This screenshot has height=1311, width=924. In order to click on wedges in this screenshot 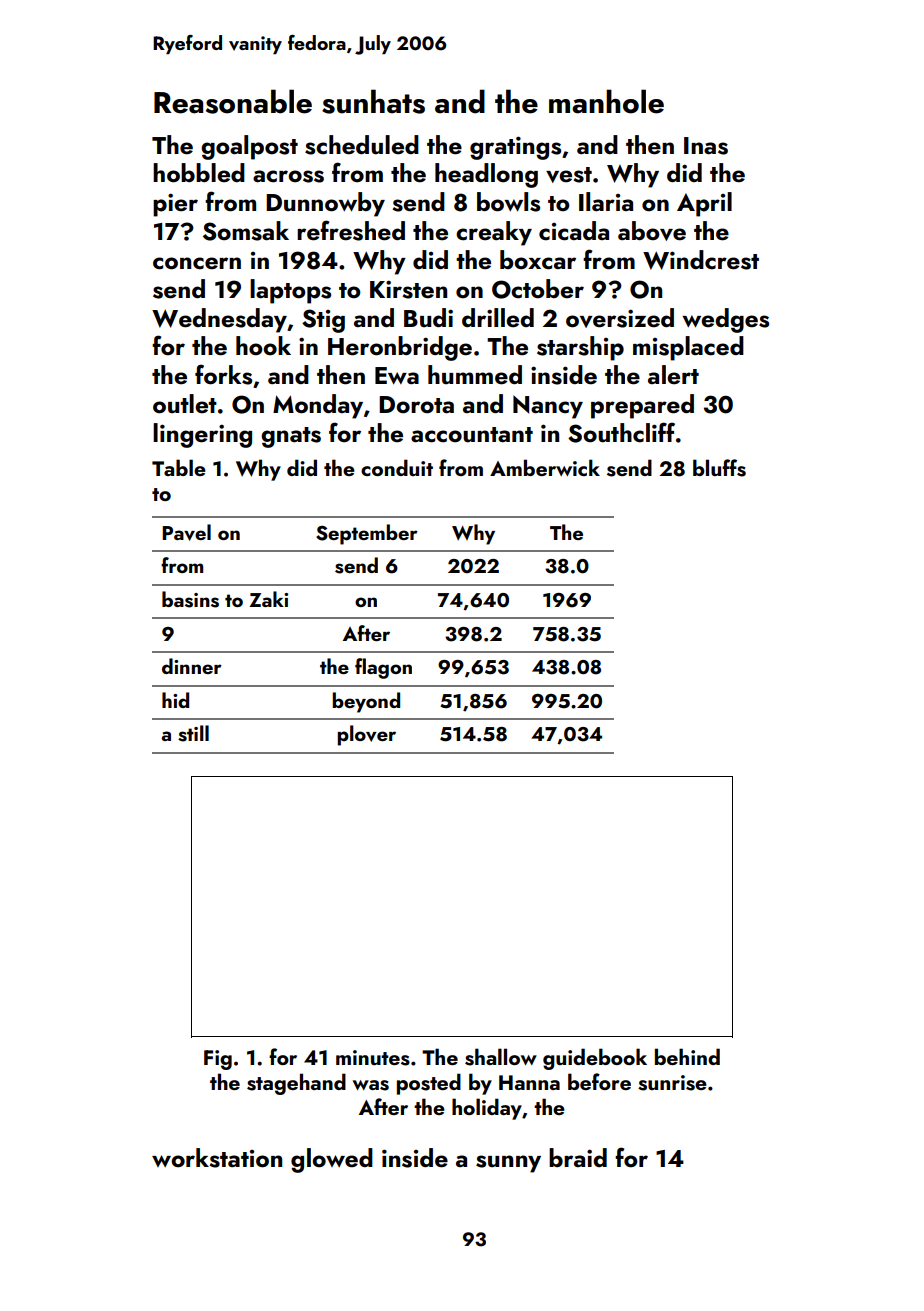, I will do `click(725, 320)`.
